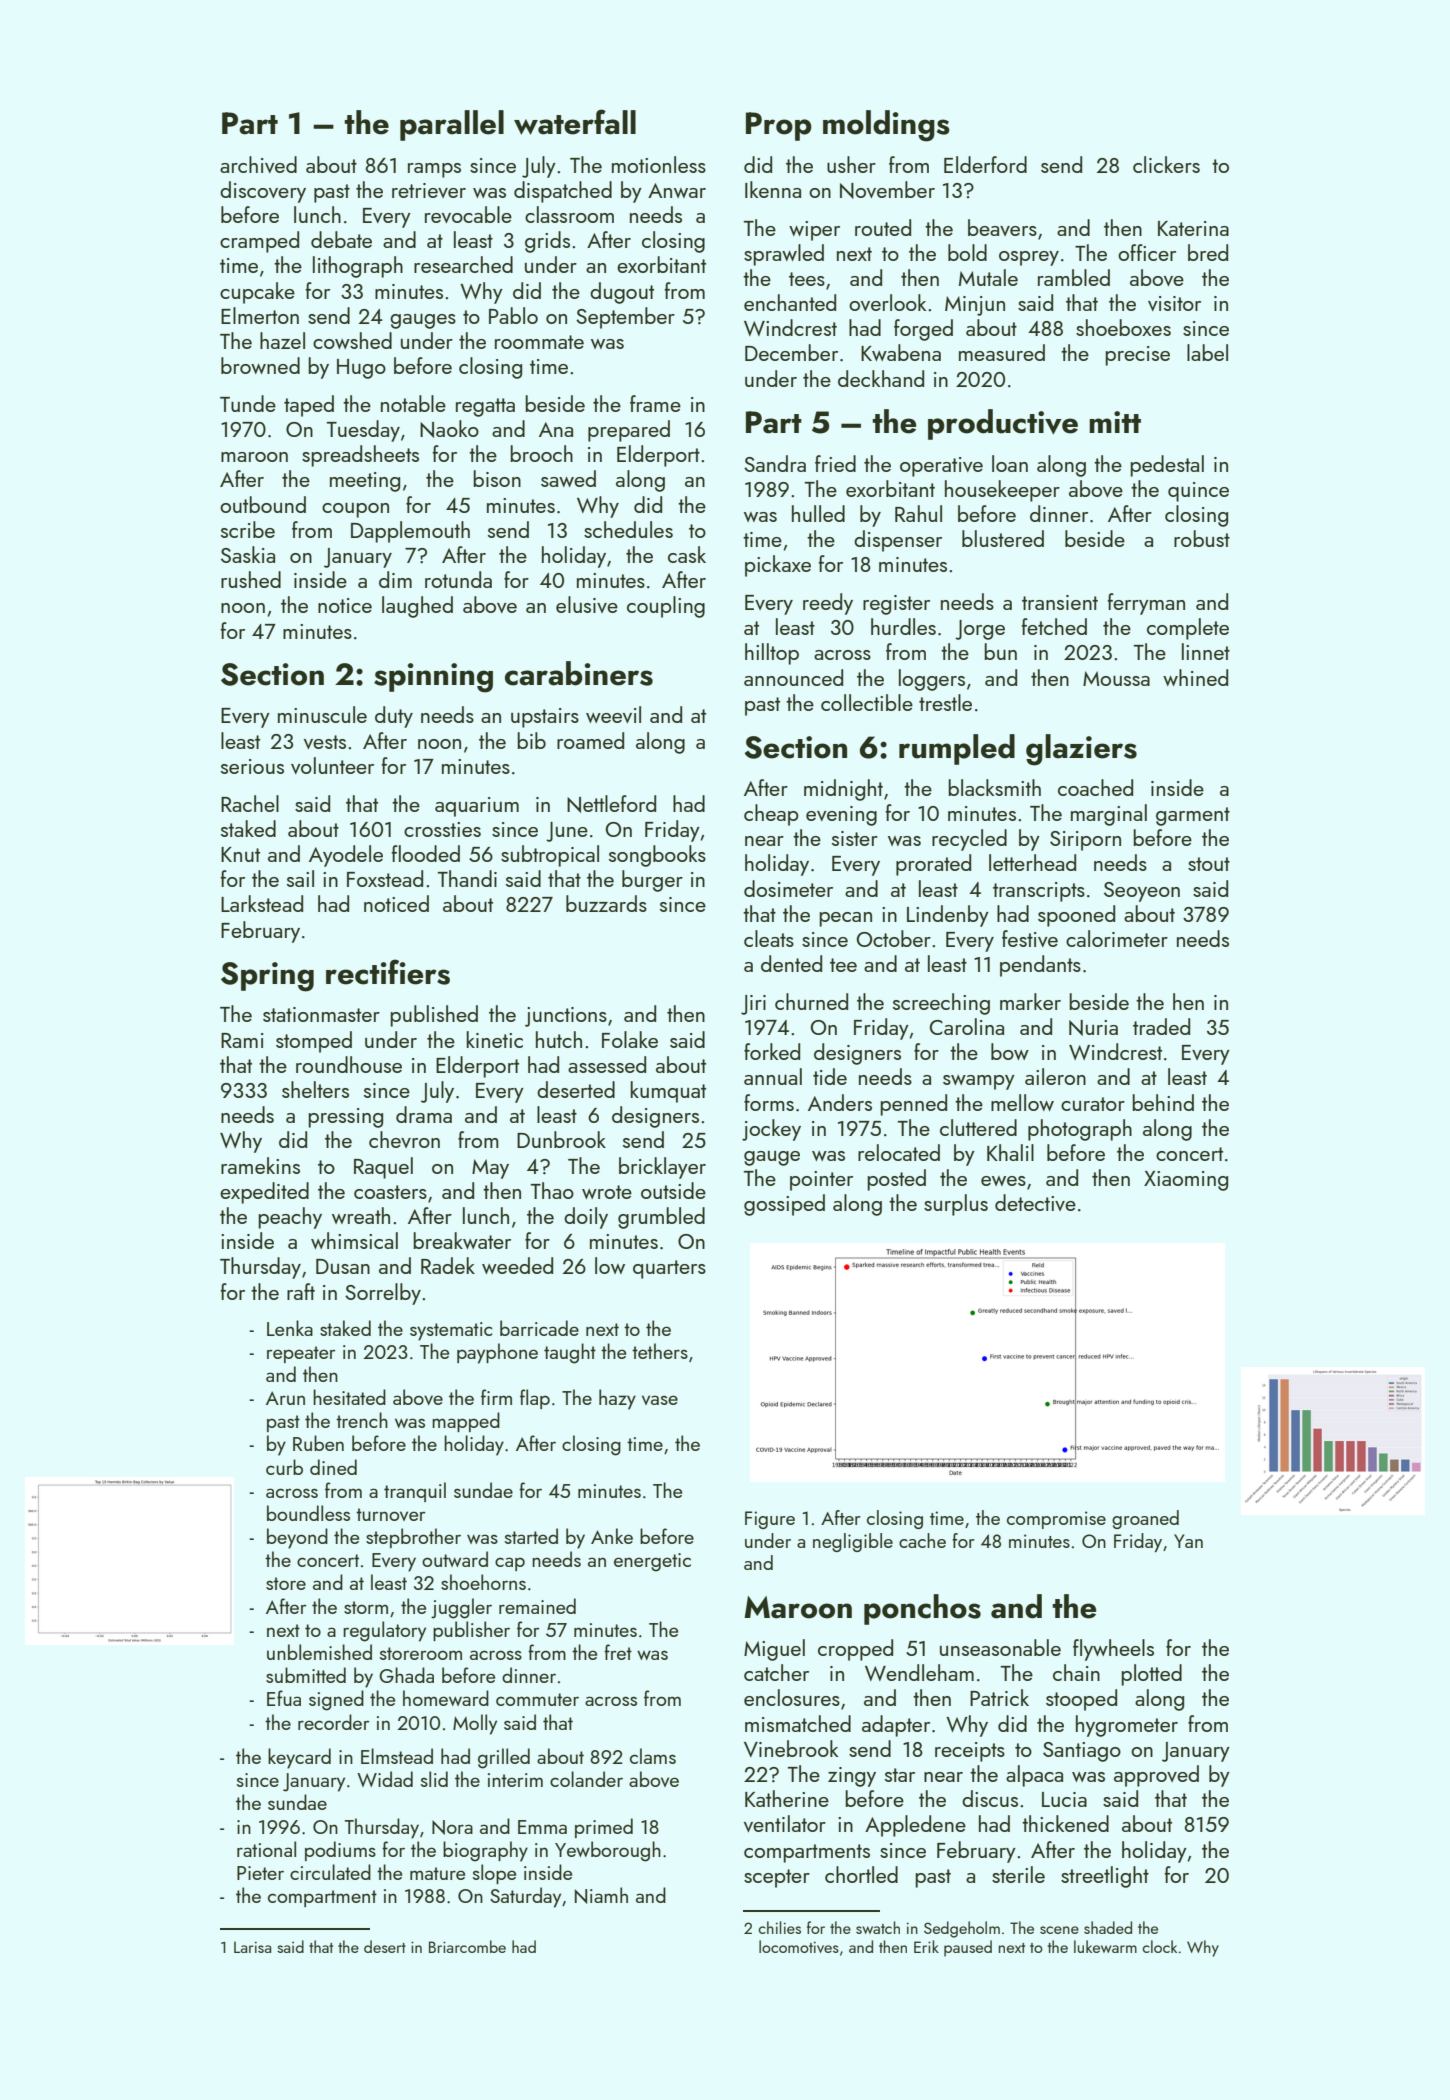  I want to click on tethers, so click(660, 1351).
